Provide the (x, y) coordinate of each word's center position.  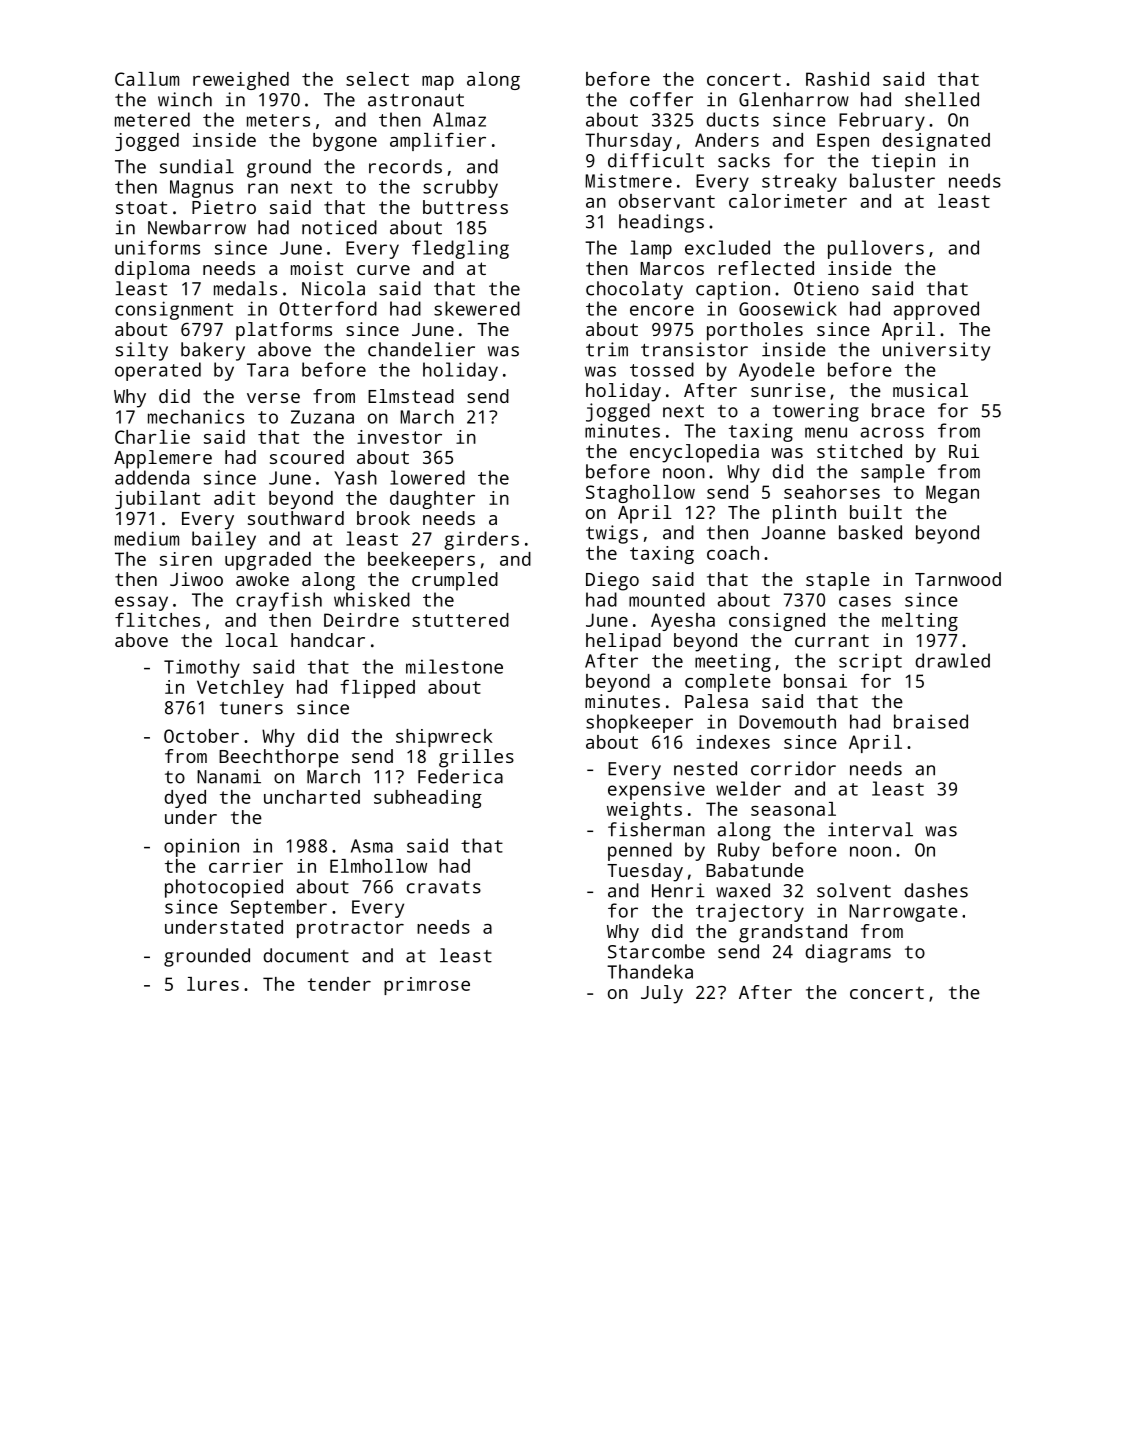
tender (339, 984)
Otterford (328, 308)
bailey (224, 540)
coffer (661, 99)
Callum (147, 79)
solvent (854, 890)
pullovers (876, 249)
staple (838, 581)
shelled (942, 99)
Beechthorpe (279, 758)
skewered (477, 308)
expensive (656, 790)
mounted (667, 599)
